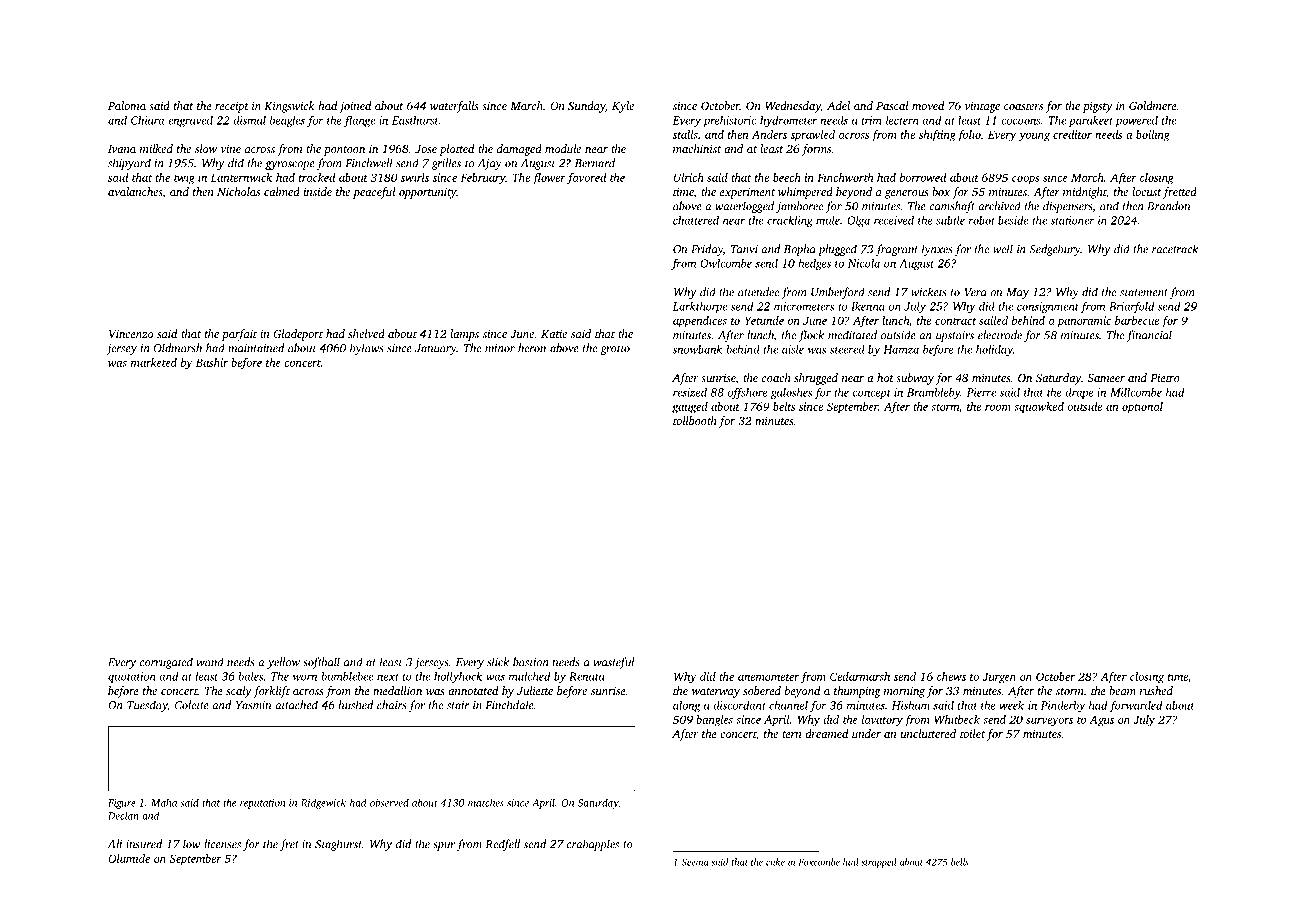 Image resolution: width=1308 pixels, height=924 pixels. What do you see at coordinates (503, 845) in the image?
I see `Redfell` at bounding box center [503, 845].
